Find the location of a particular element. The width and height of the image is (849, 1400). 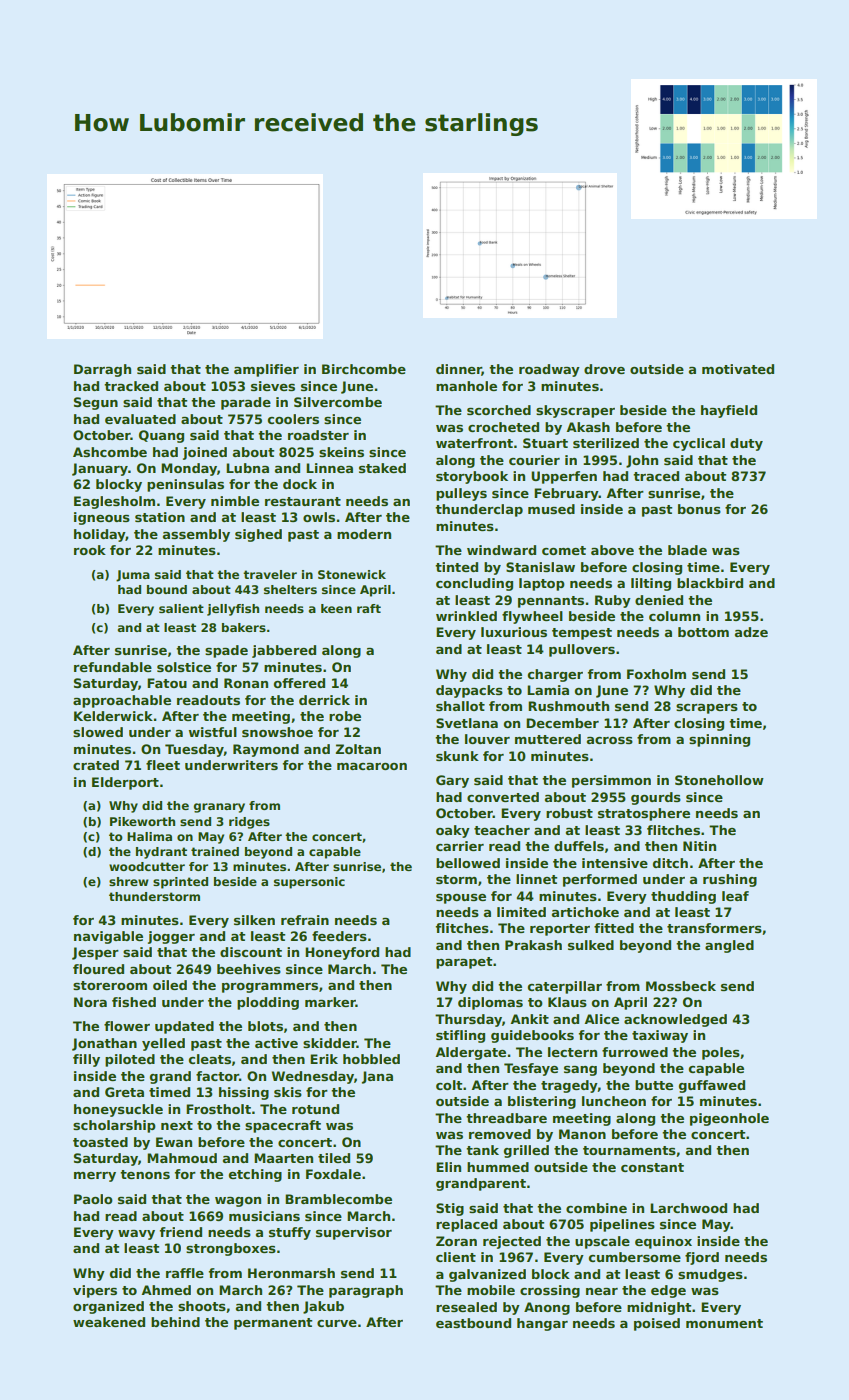

sang is located at coordinates (580, 1071).
